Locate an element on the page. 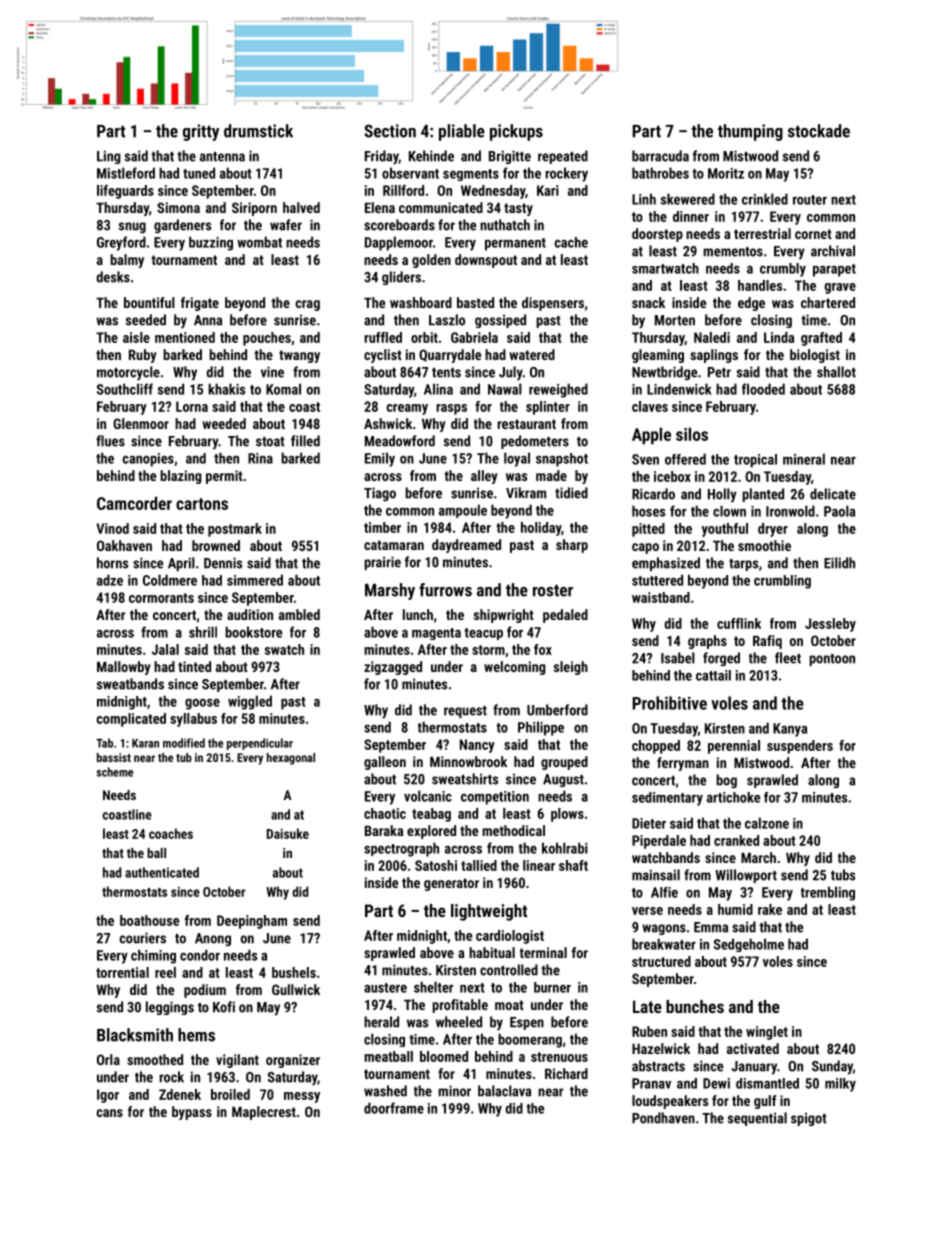 The image size is (952, 1233). swatch is located at coordinates (284, 649).
